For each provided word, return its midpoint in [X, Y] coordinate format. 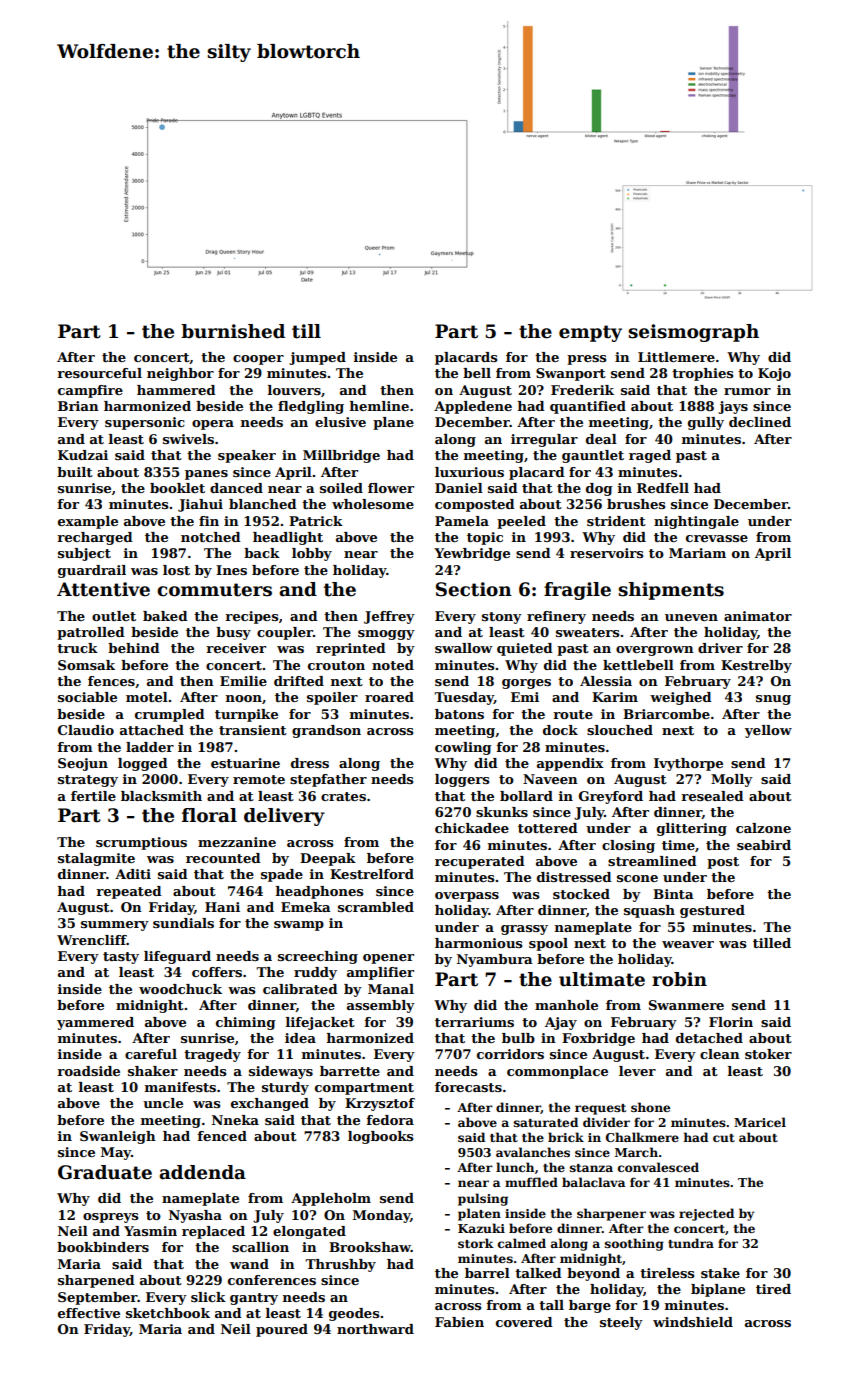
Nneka [235, 1120]
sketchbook [168, 1313]
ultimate [602, 979]
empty [590, 333]
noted [393, 665]
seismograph [693, 333]
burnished [233, 331]
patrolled [91, 633]
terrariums [474, 1022]
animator [758, 616]
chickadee [472, 828]
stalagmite [96, 859]
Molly [732, 780]
